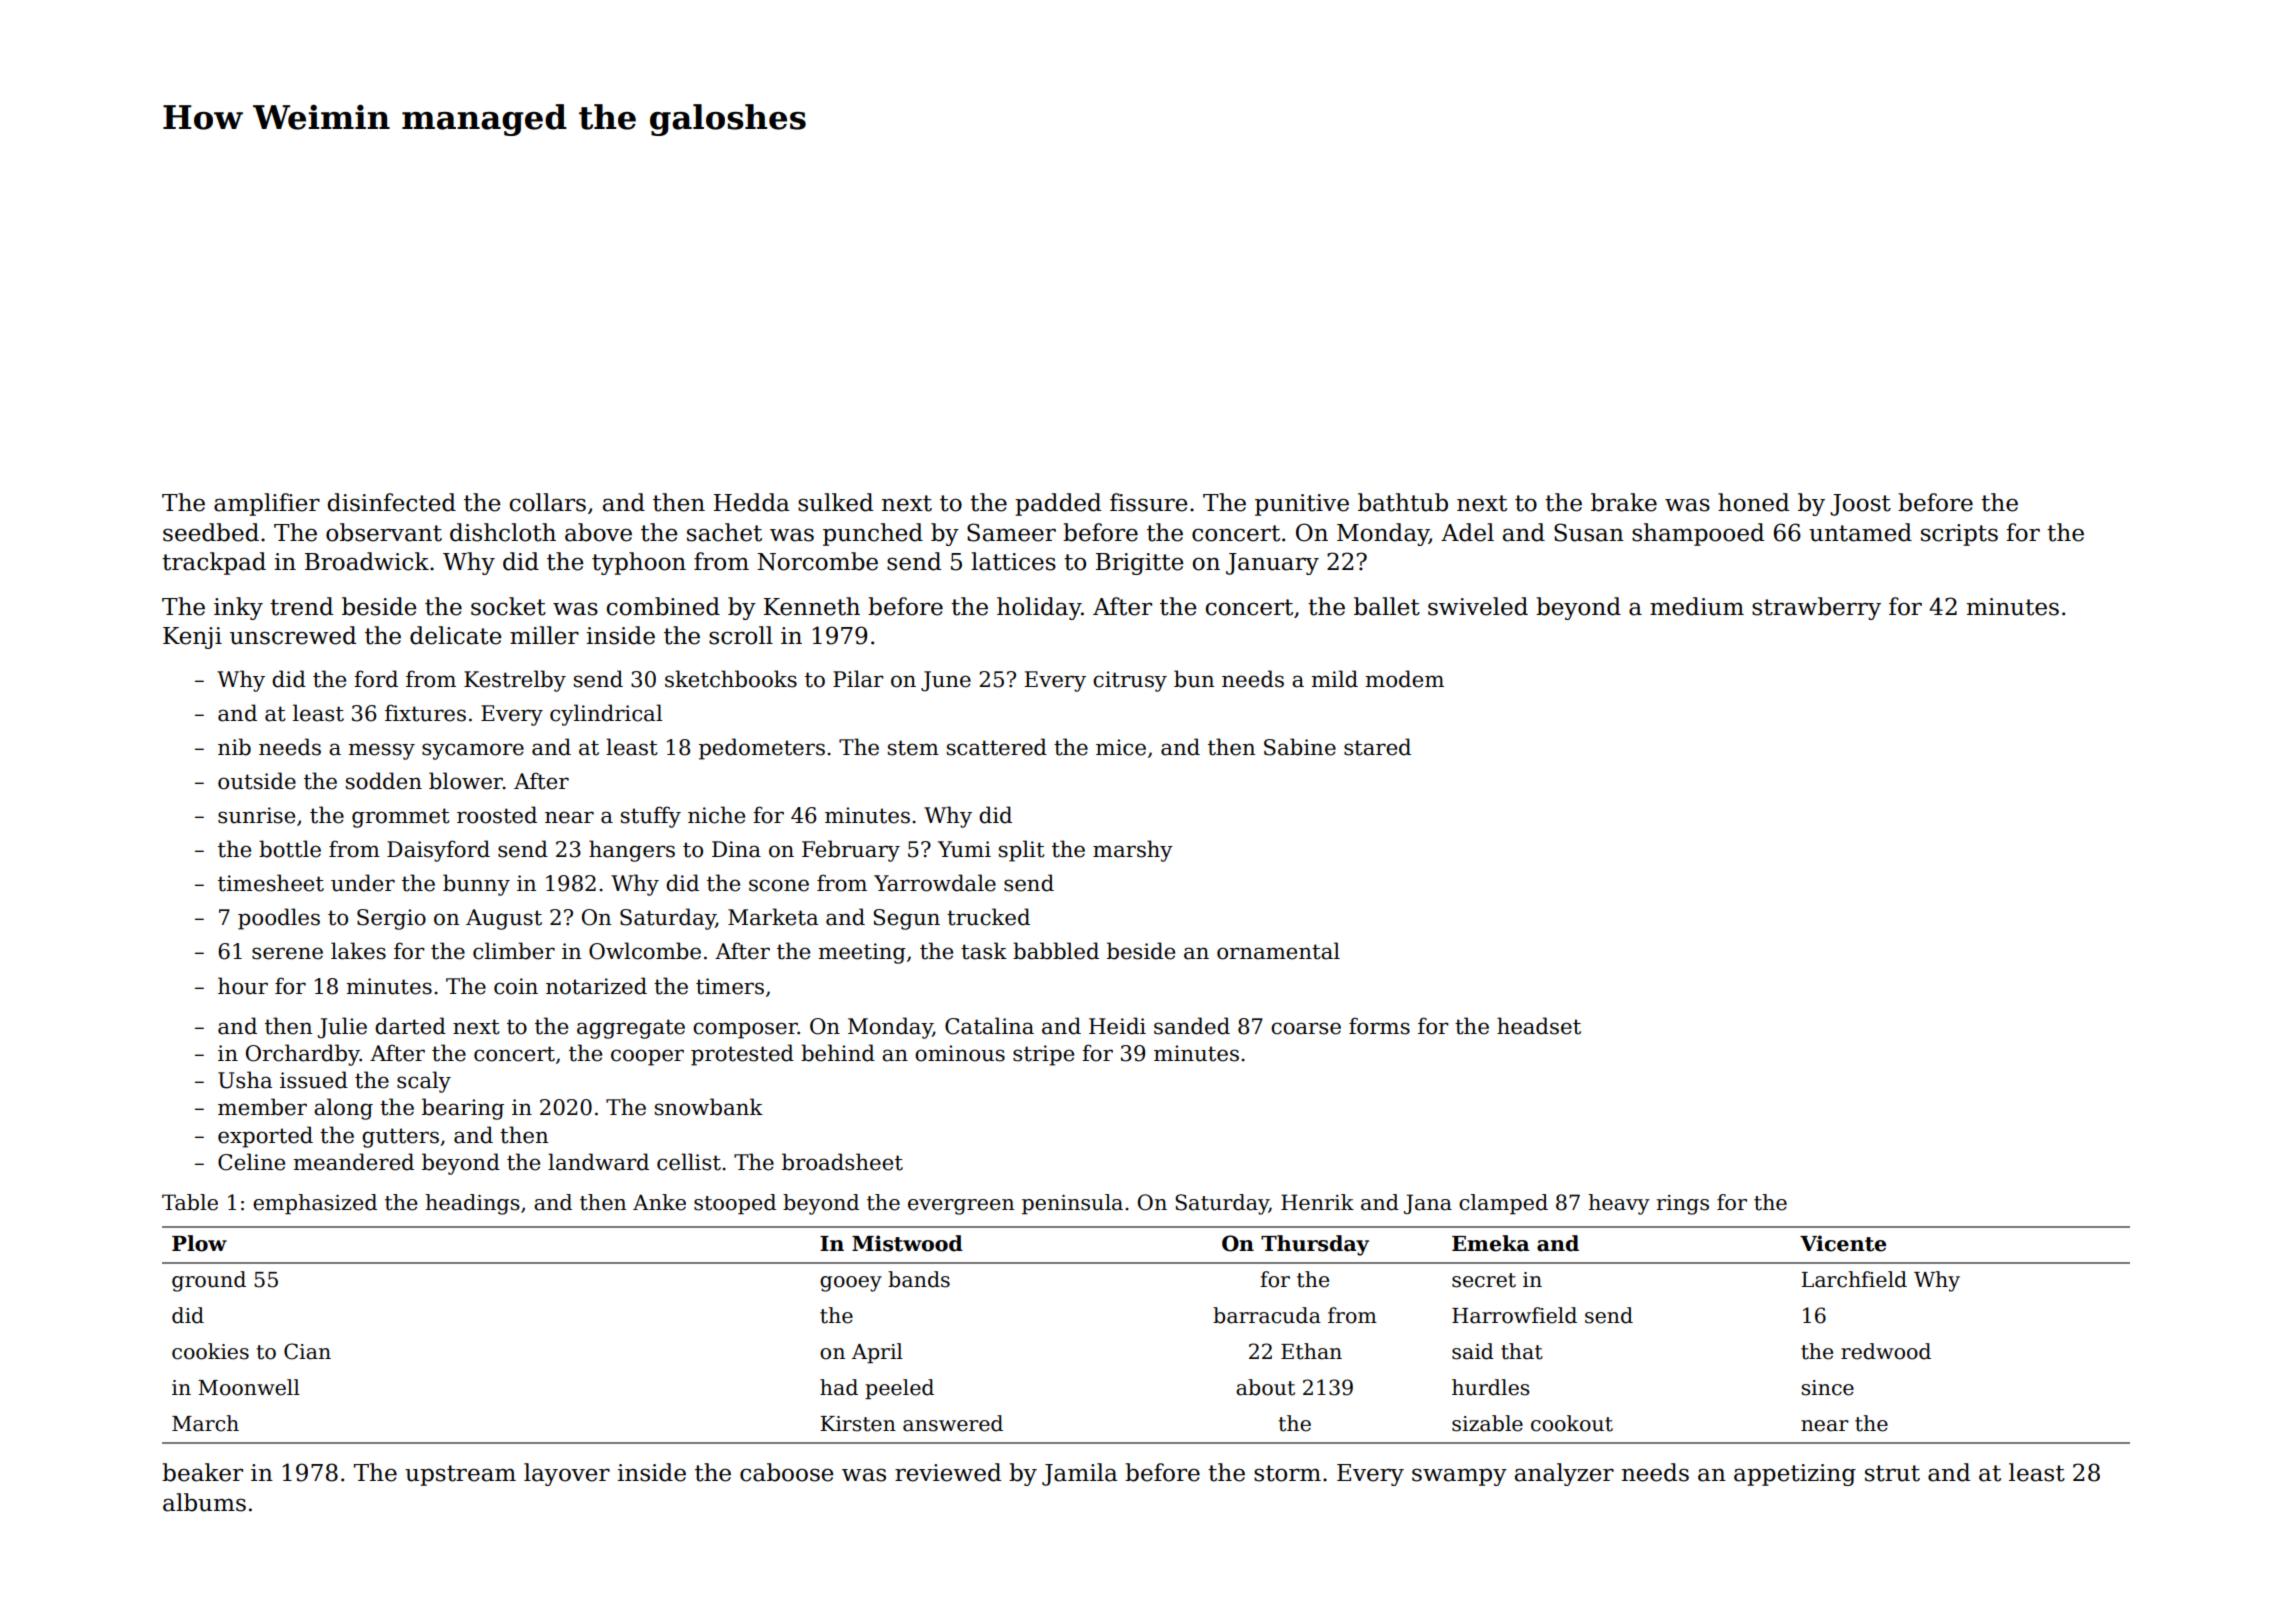 The height and width of the page is (1620, 2292). Describe the element at coordinates (779, 885) in the page. I see `scone` at that location.
